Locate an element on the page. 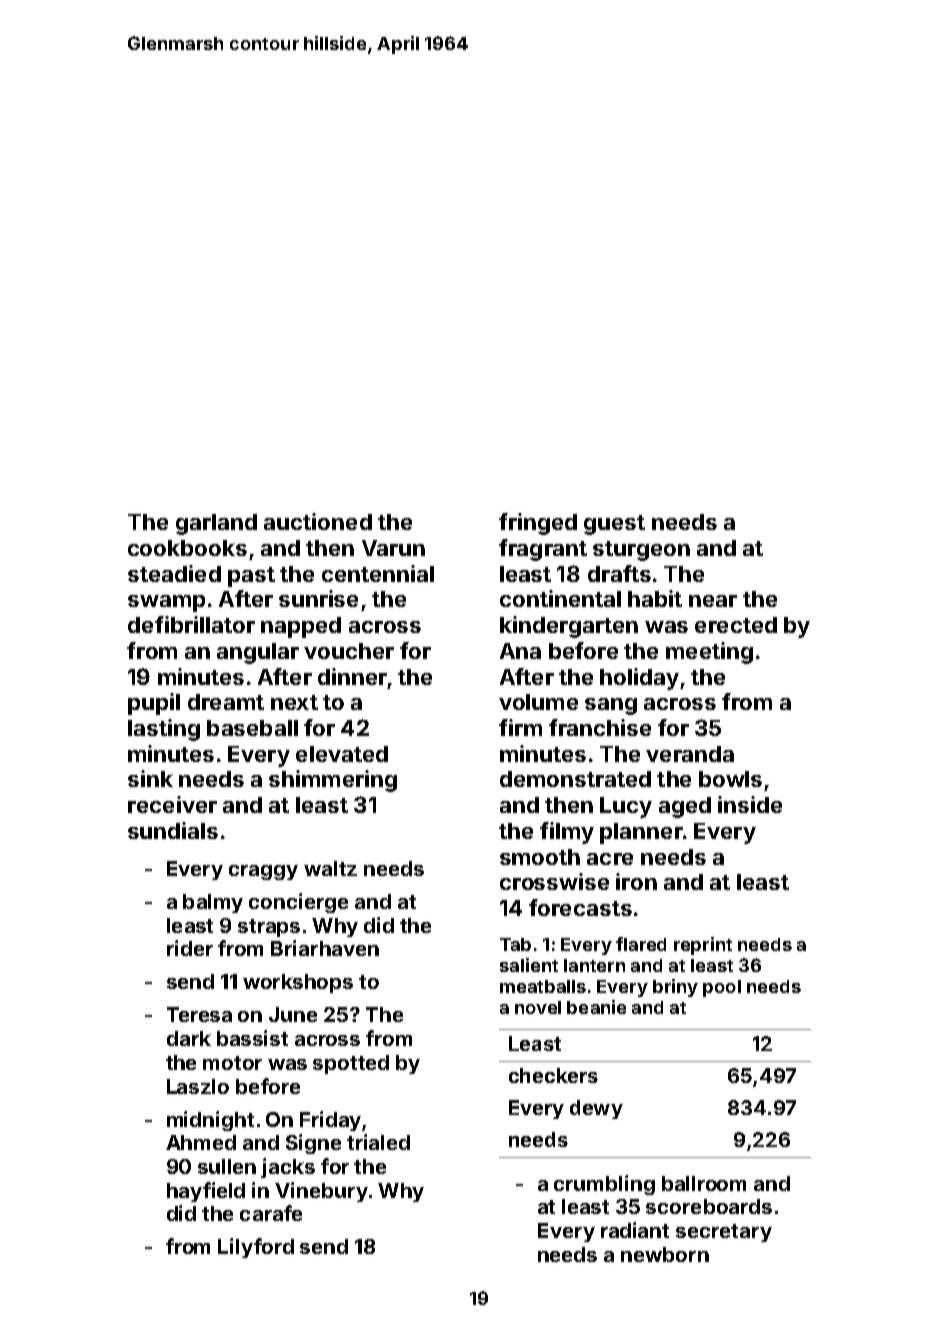 The image size is (938, 1332). Teresa is located at coordinates (199, 1014).
